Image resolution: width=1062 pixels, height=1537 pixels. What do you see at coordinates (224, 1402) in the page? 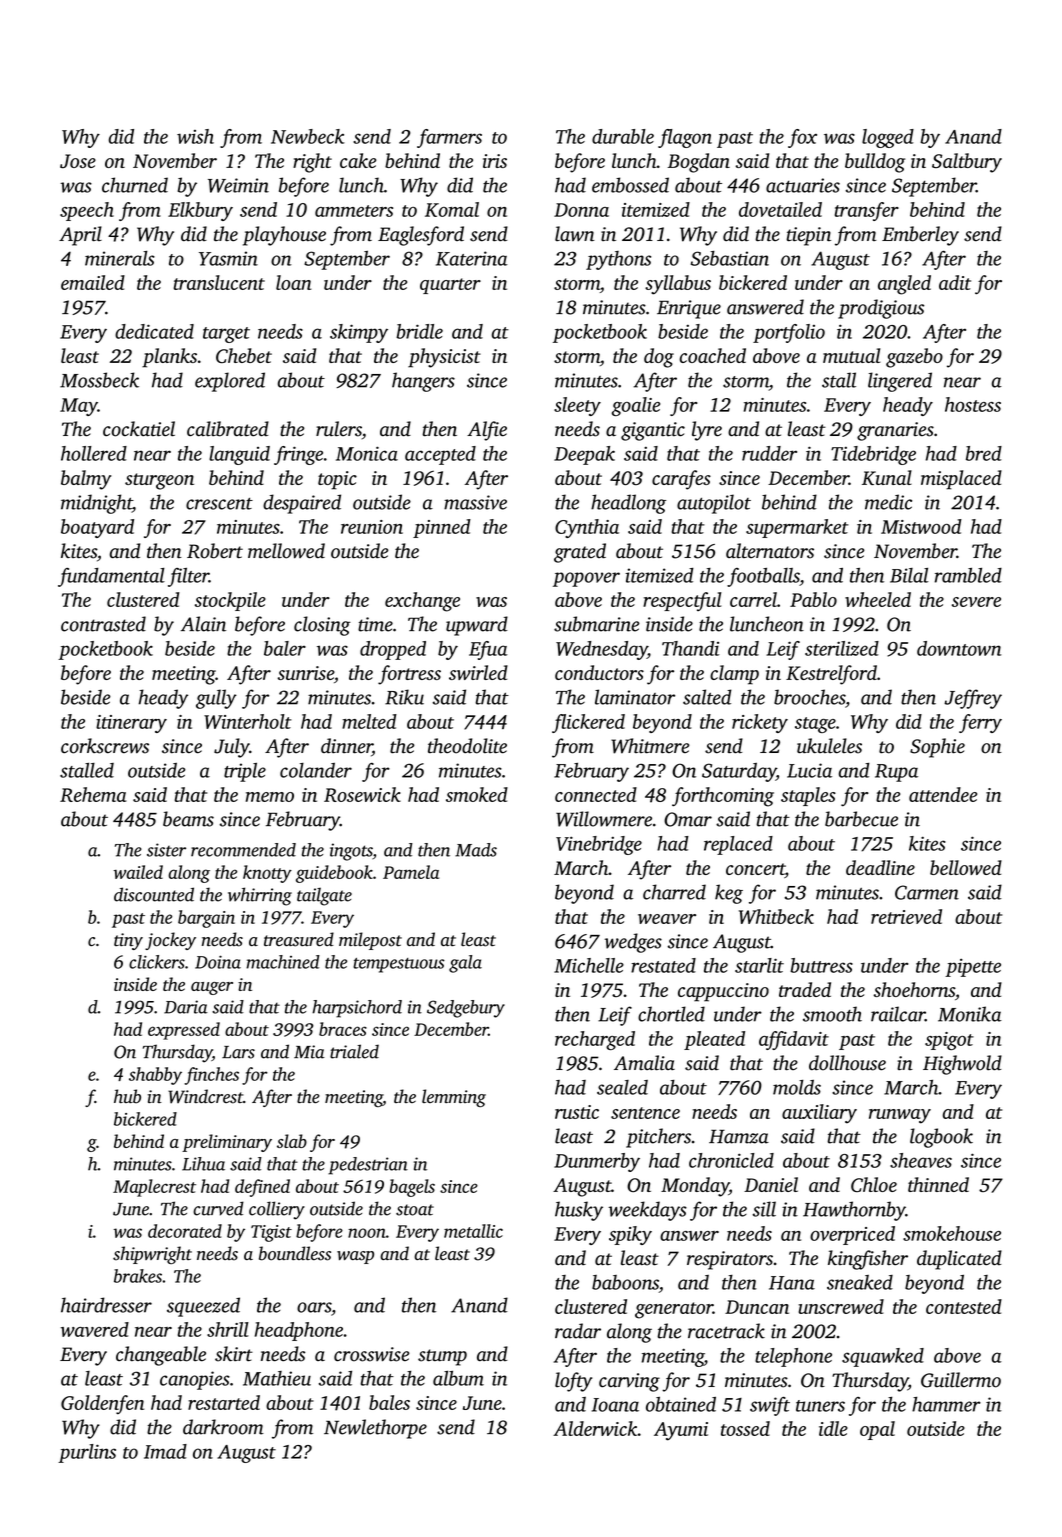
I see `restarted` at bounding box center [224, 1402].
